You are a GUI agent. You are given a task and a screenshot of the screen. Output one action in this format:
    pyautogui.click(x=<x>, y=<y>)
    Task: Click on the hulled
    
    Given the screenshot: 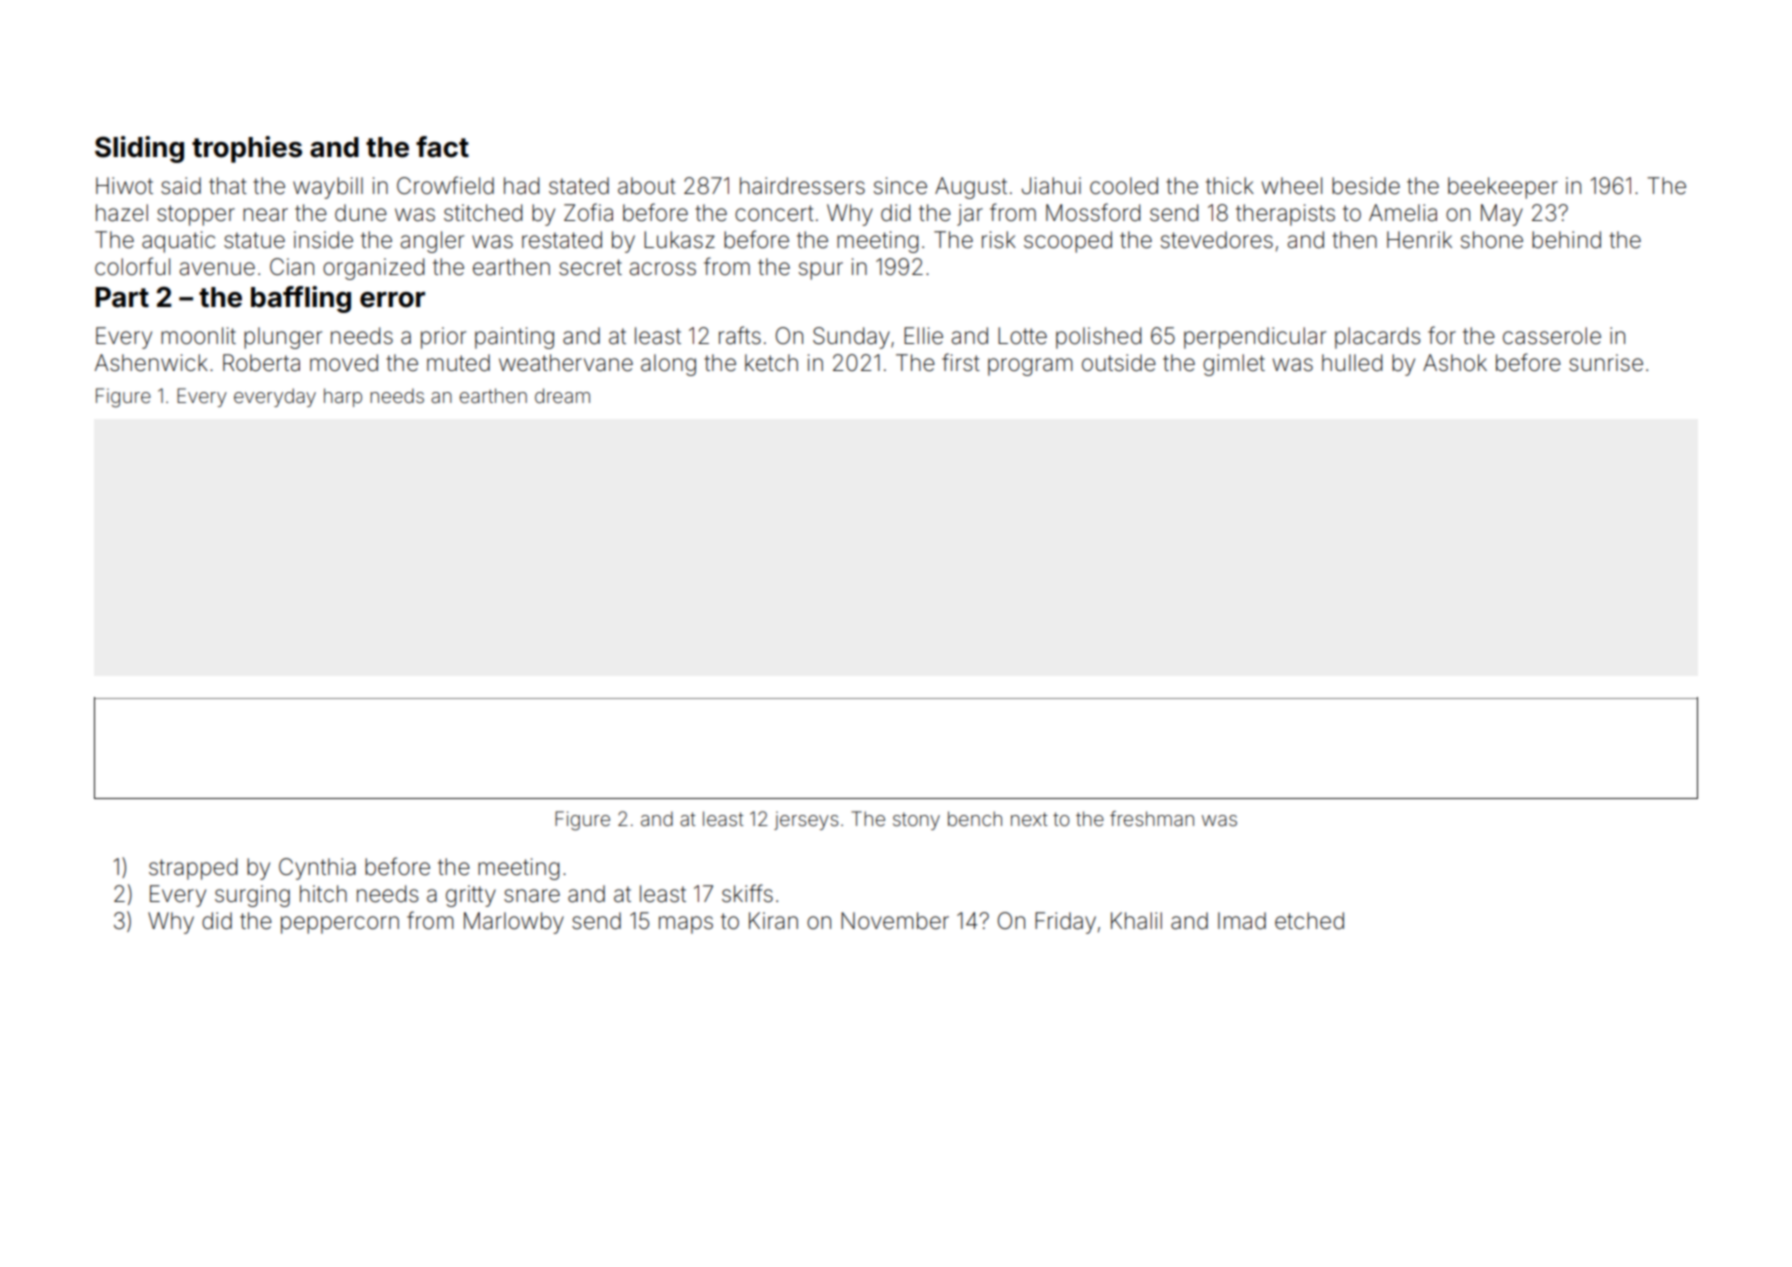 What is the action you would take?
    pyautogui.click(x=1352, y=363)
